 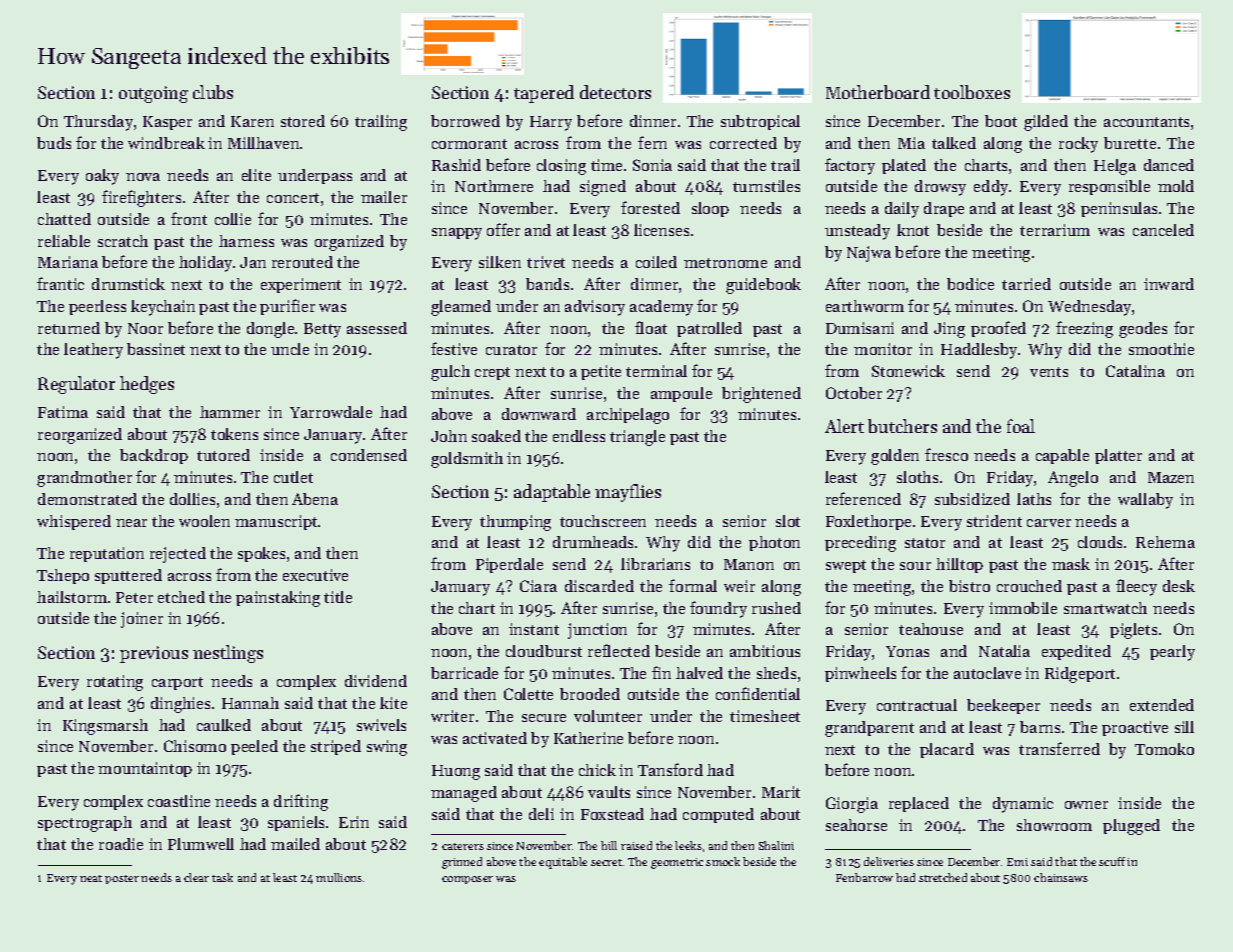 What do you see at coordinates (878, 92) in the image?
I see `Motherboard` at bounding box center [878, 92].
